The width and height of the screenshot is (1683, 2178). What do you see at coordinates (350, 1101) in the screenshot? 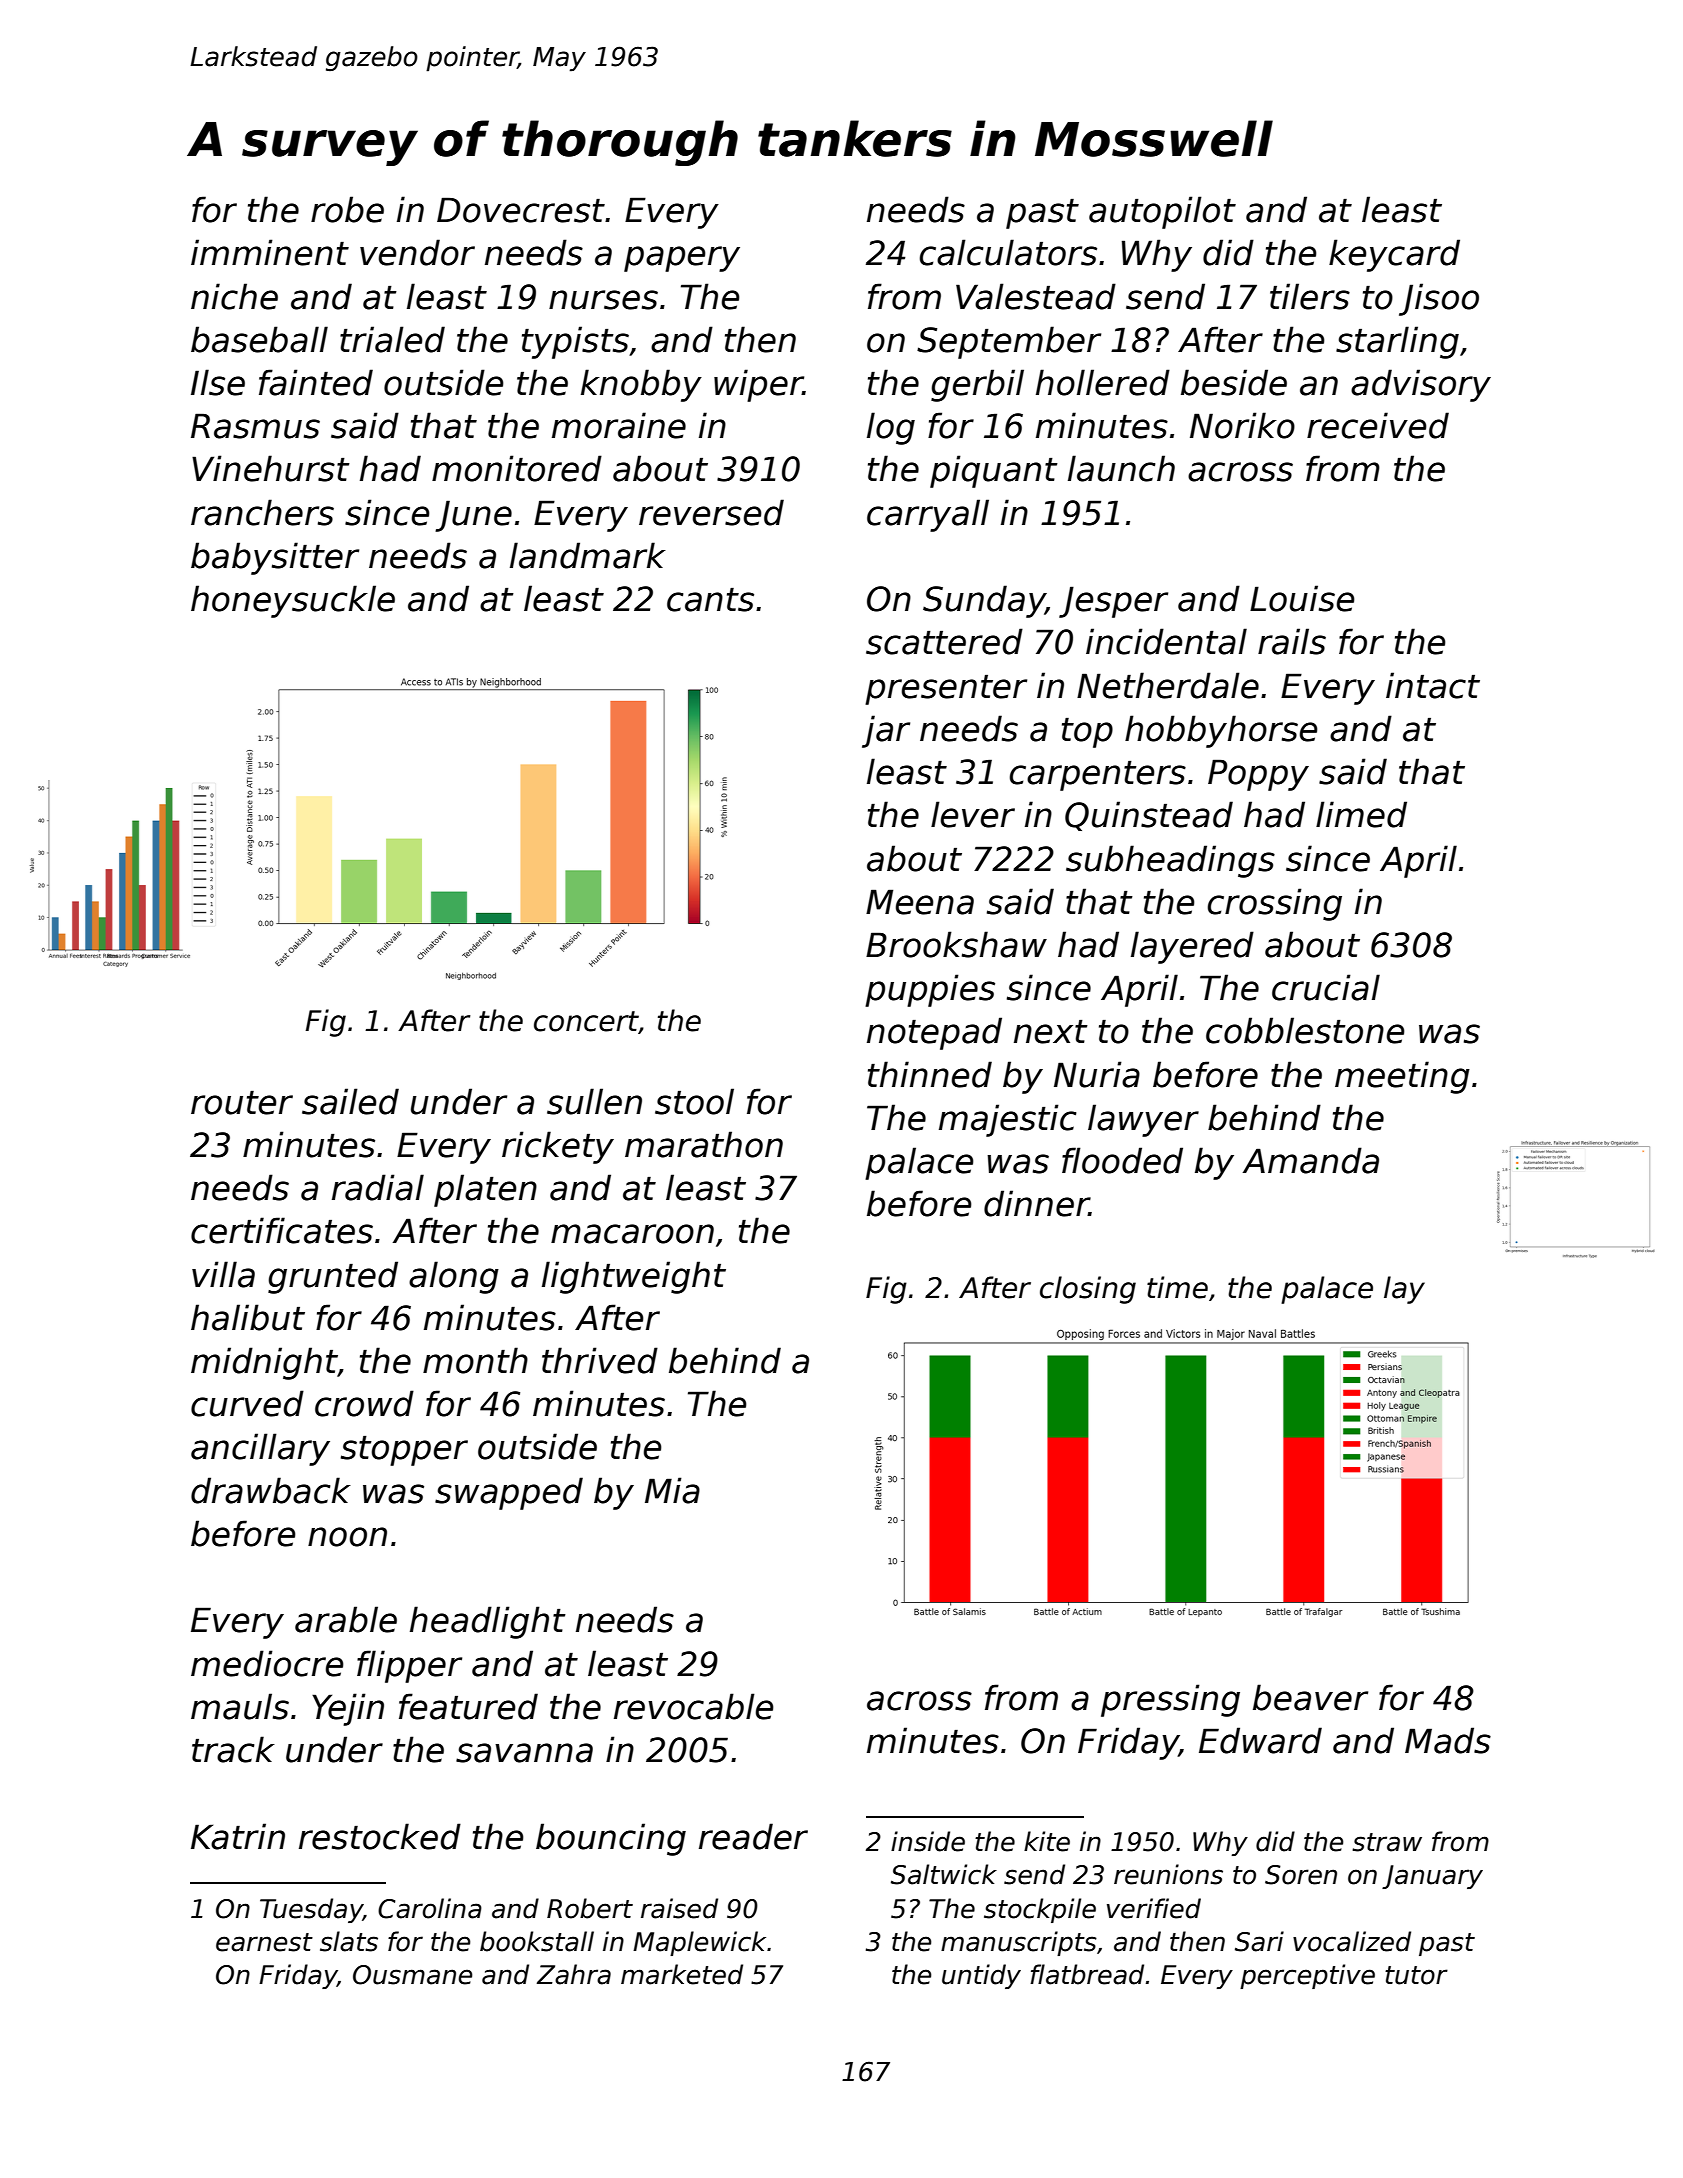
I see `sailed` at bounding box center [350, 1101].
